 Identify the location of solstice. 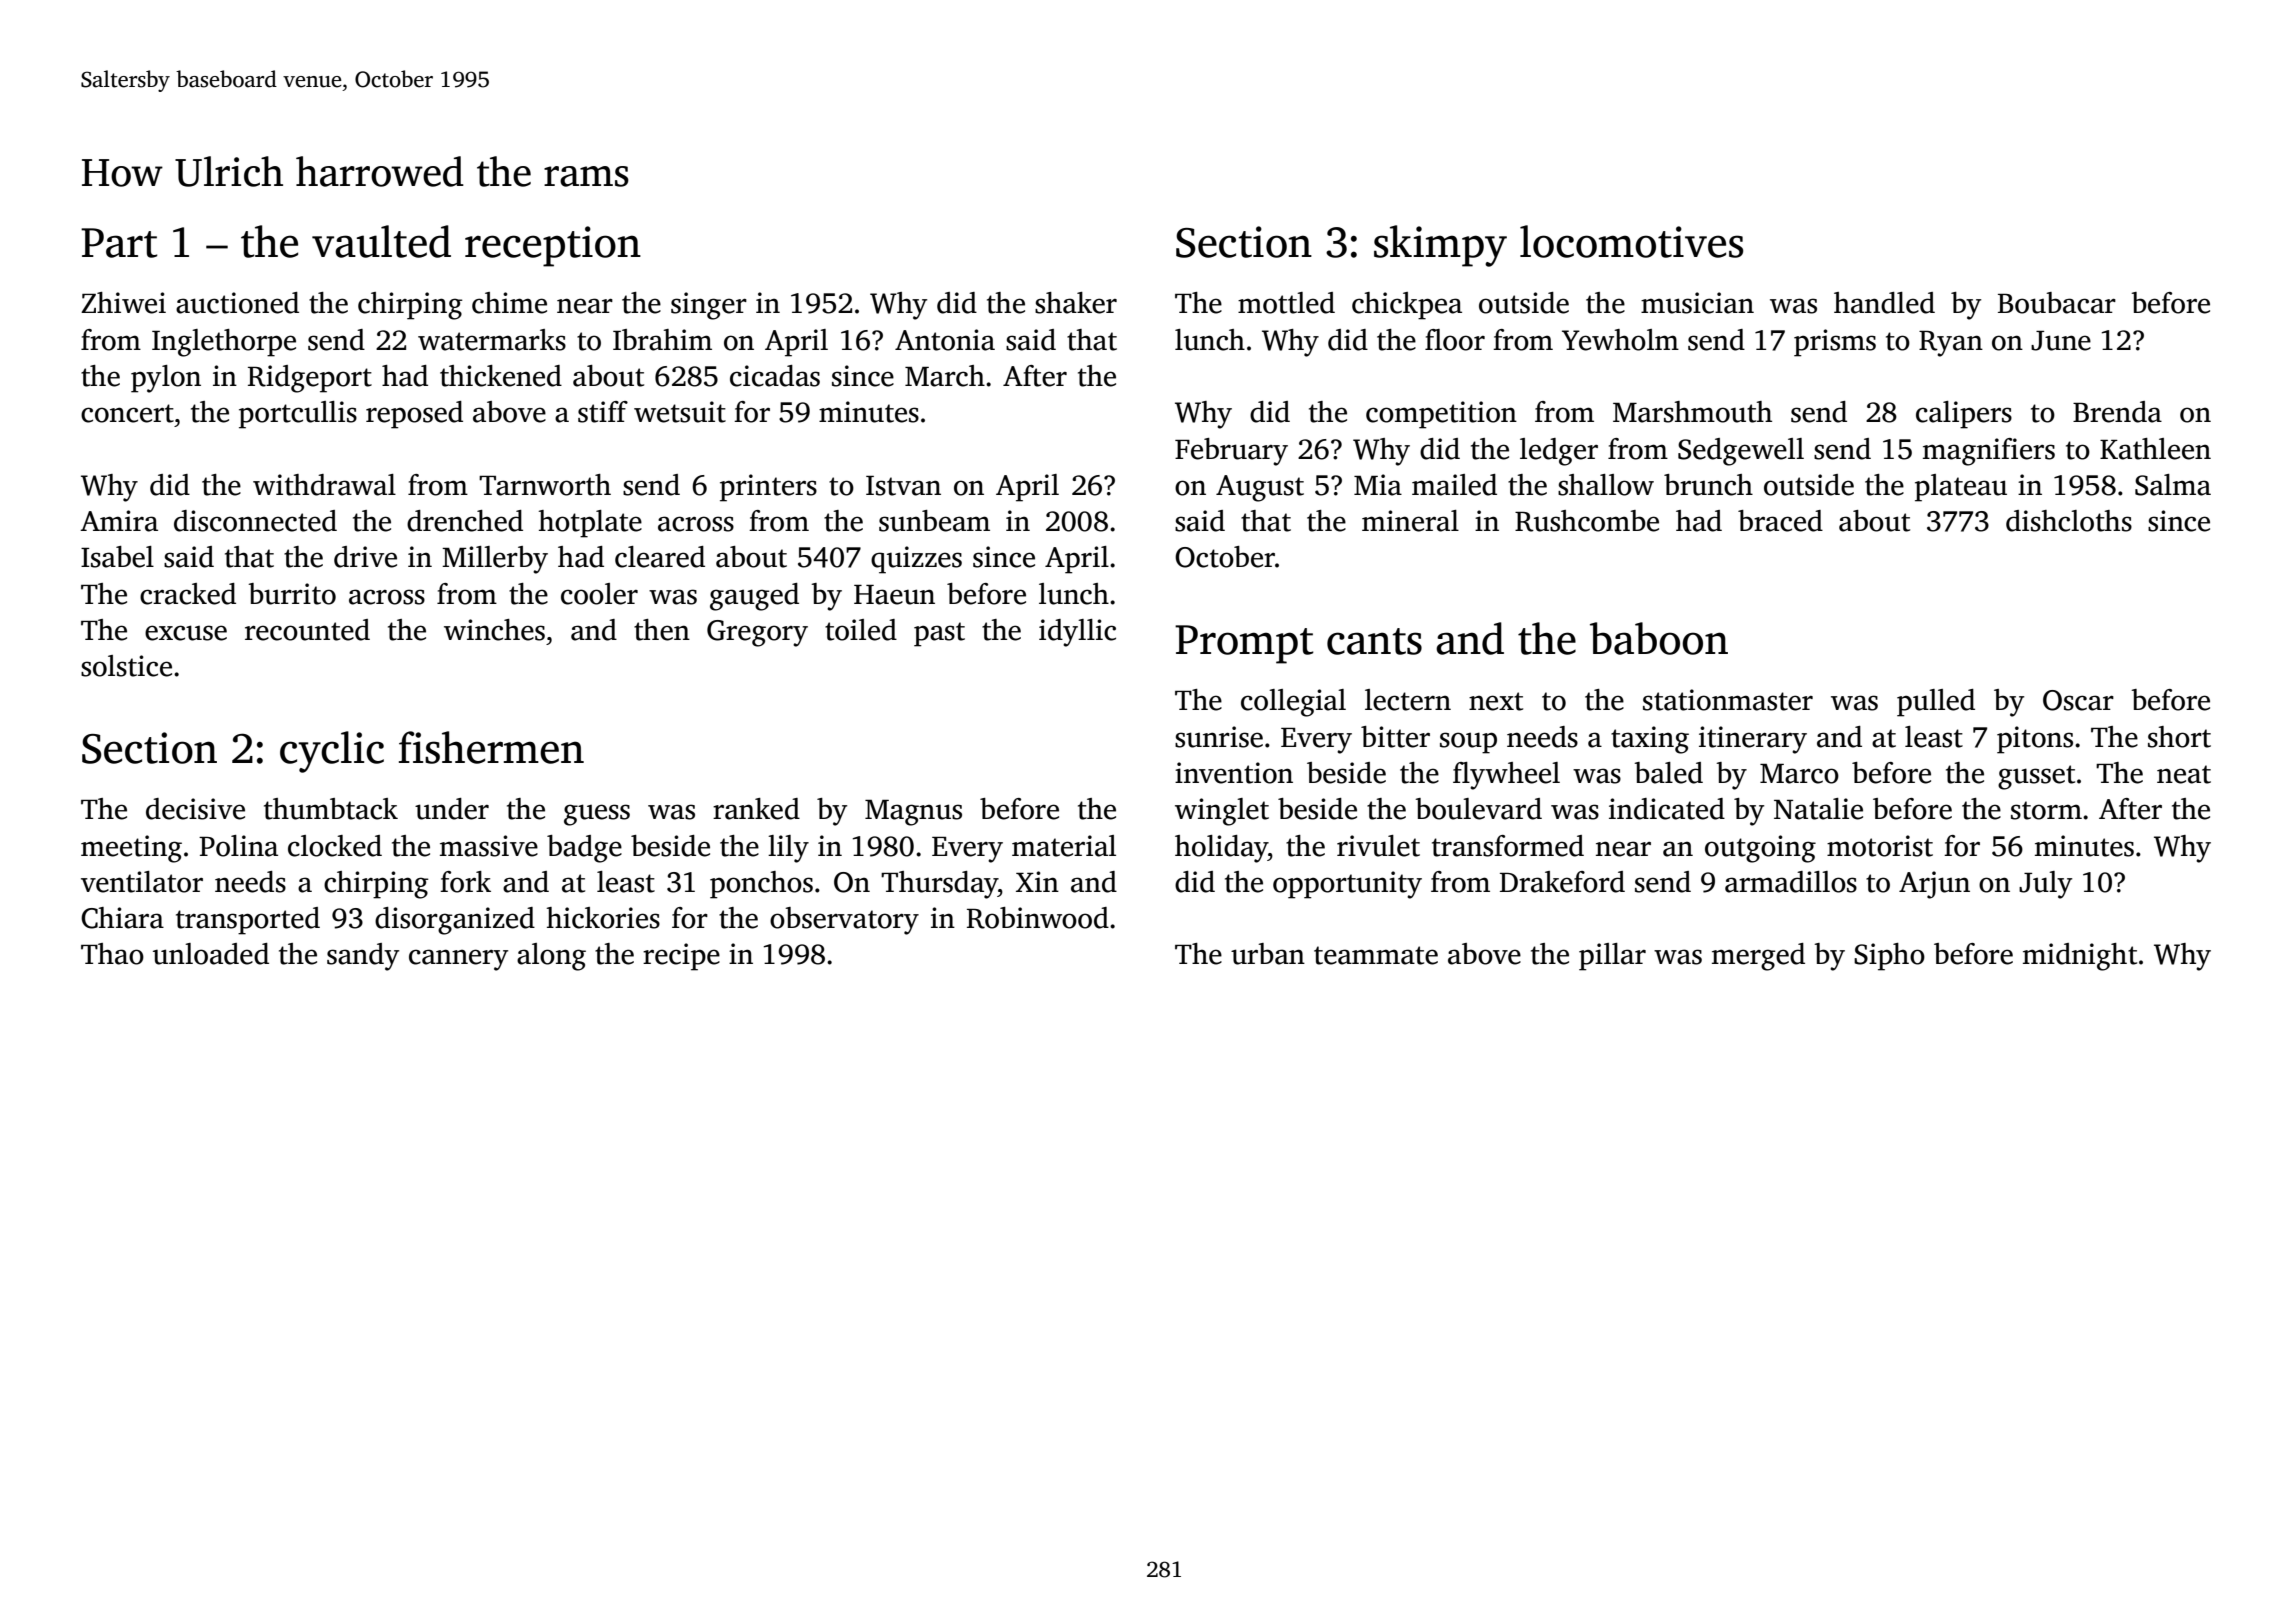
(126, 666).
